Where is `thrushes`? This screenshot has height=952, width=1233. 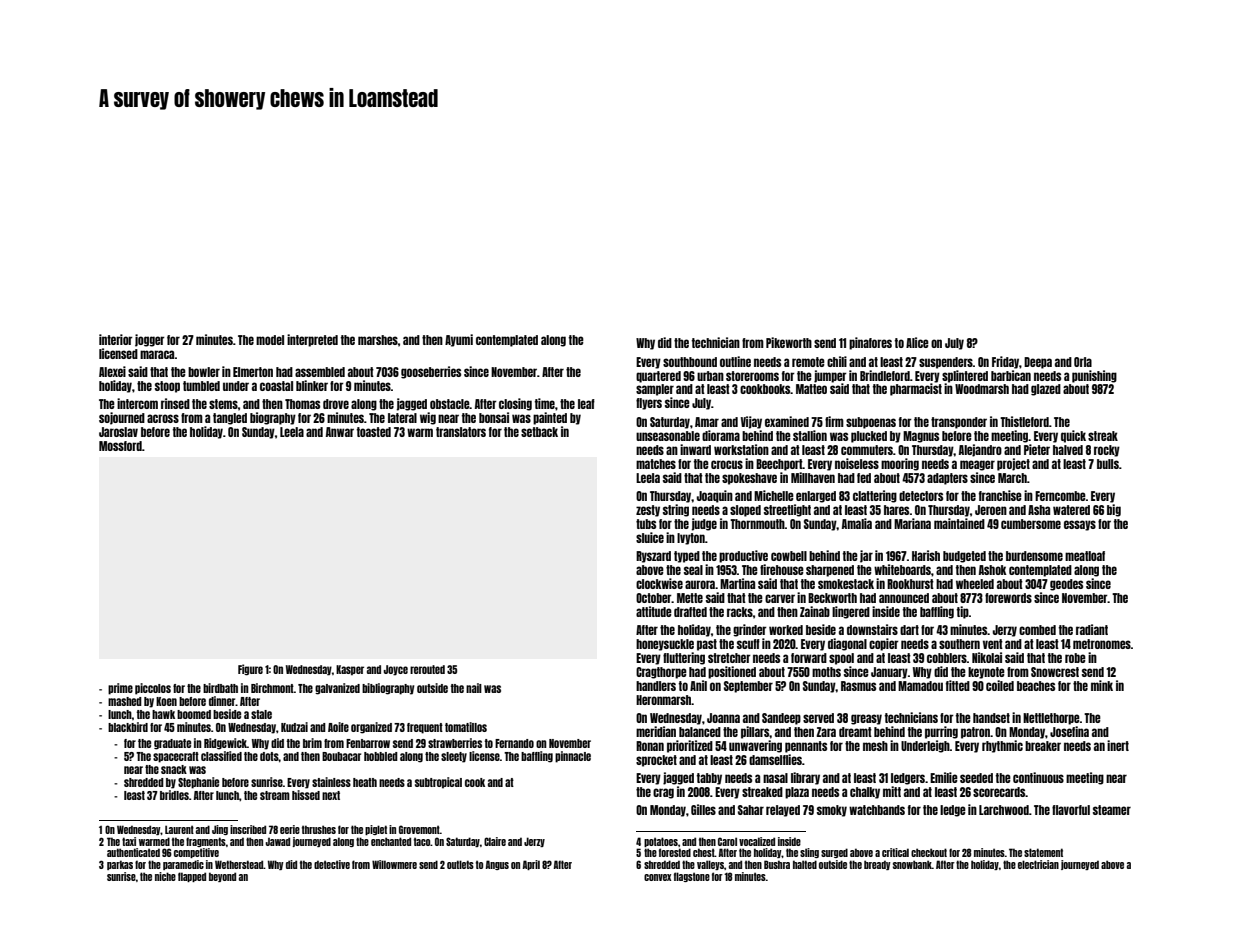 thrushes is located at coordinates (319, 829).
